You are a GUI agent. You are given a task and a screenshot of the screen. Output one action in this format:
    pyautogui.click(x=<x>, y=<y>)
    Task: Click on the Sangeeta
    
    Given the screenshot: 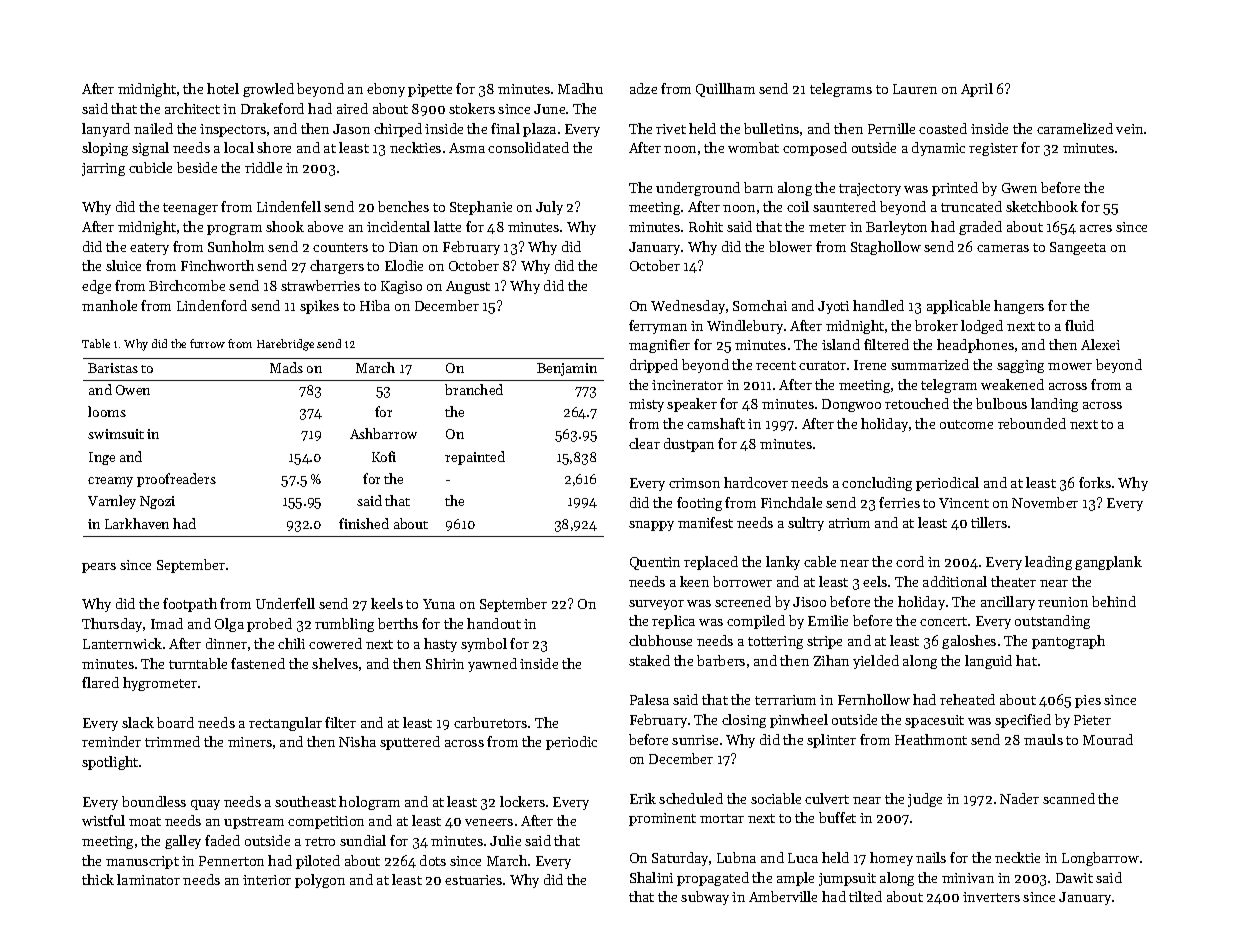 What is the action you would take?
    pyautogui.click(x=1078, y=248)
